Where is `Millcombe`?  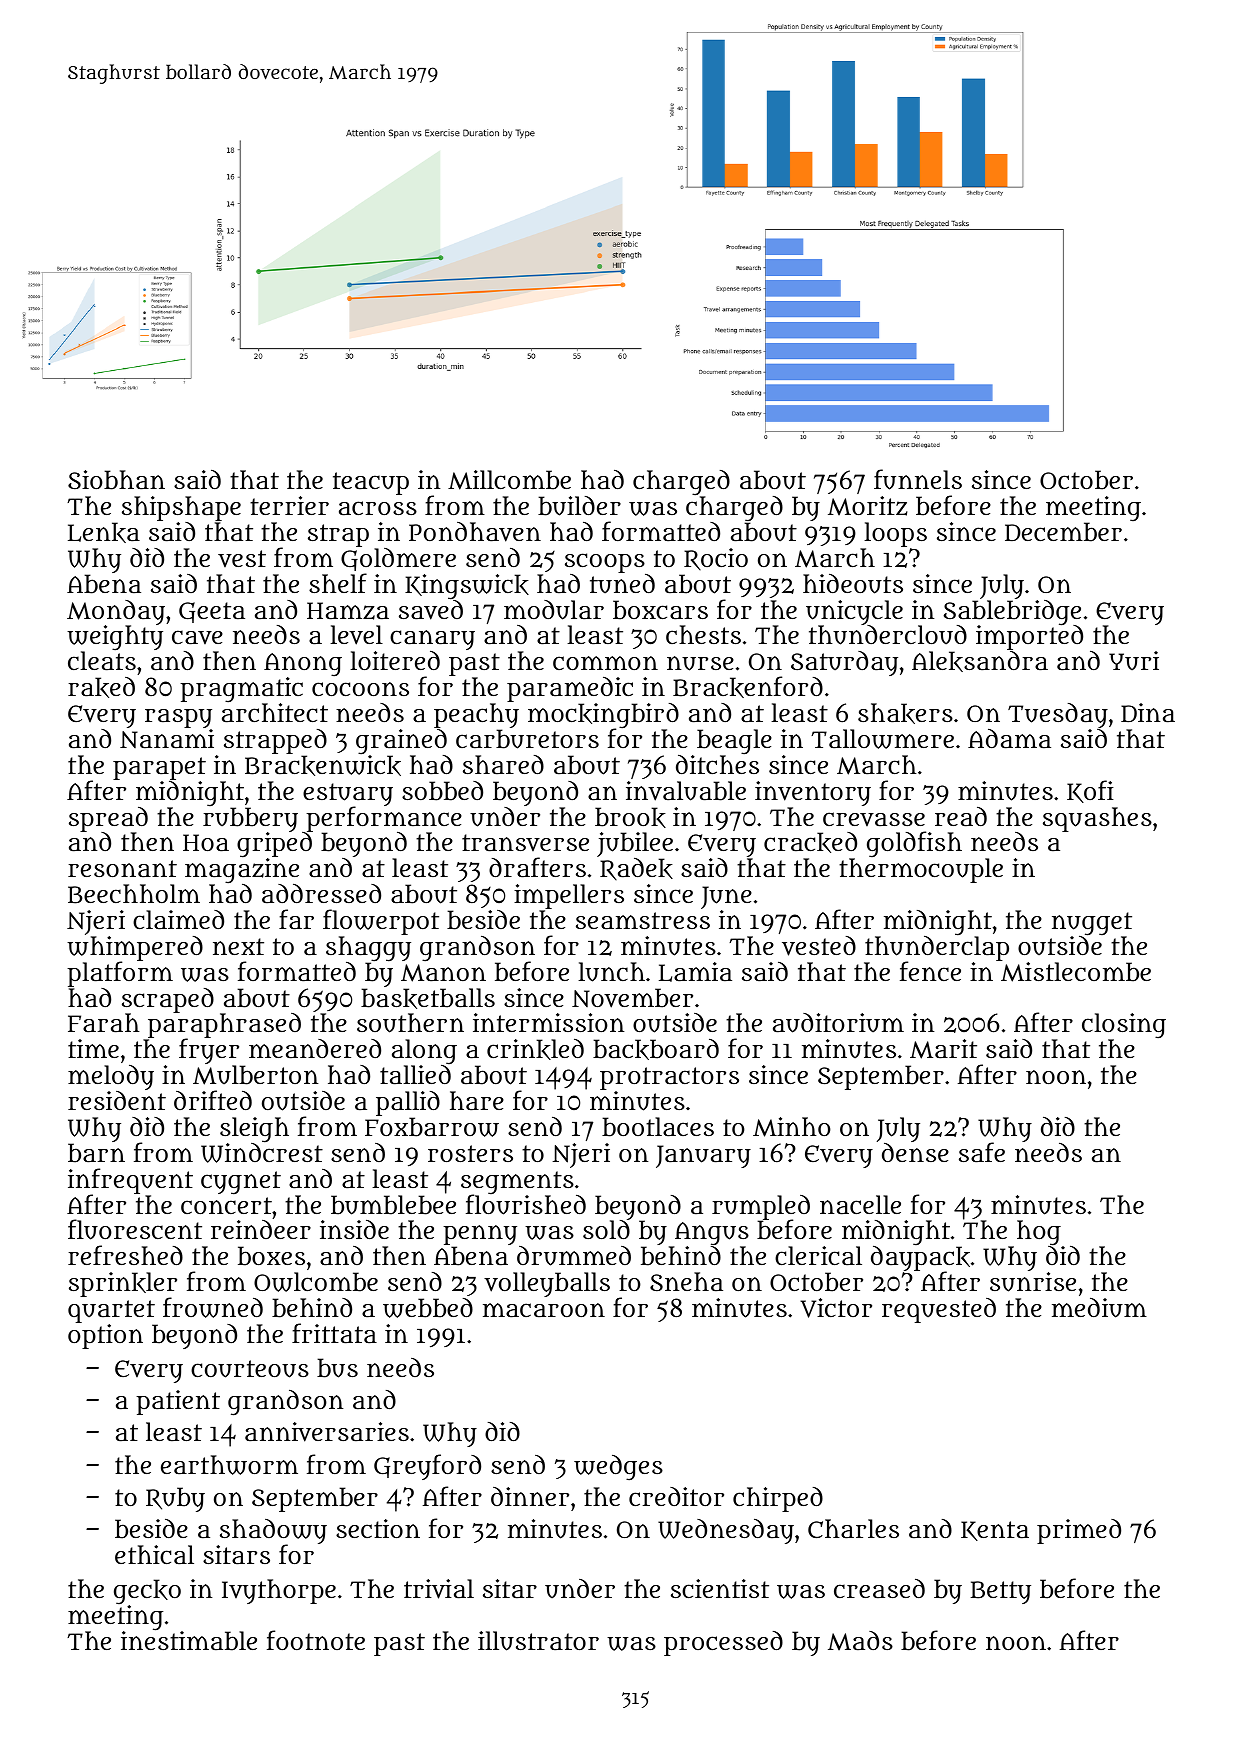
Millcombe is located at coordinates (509, 480).
